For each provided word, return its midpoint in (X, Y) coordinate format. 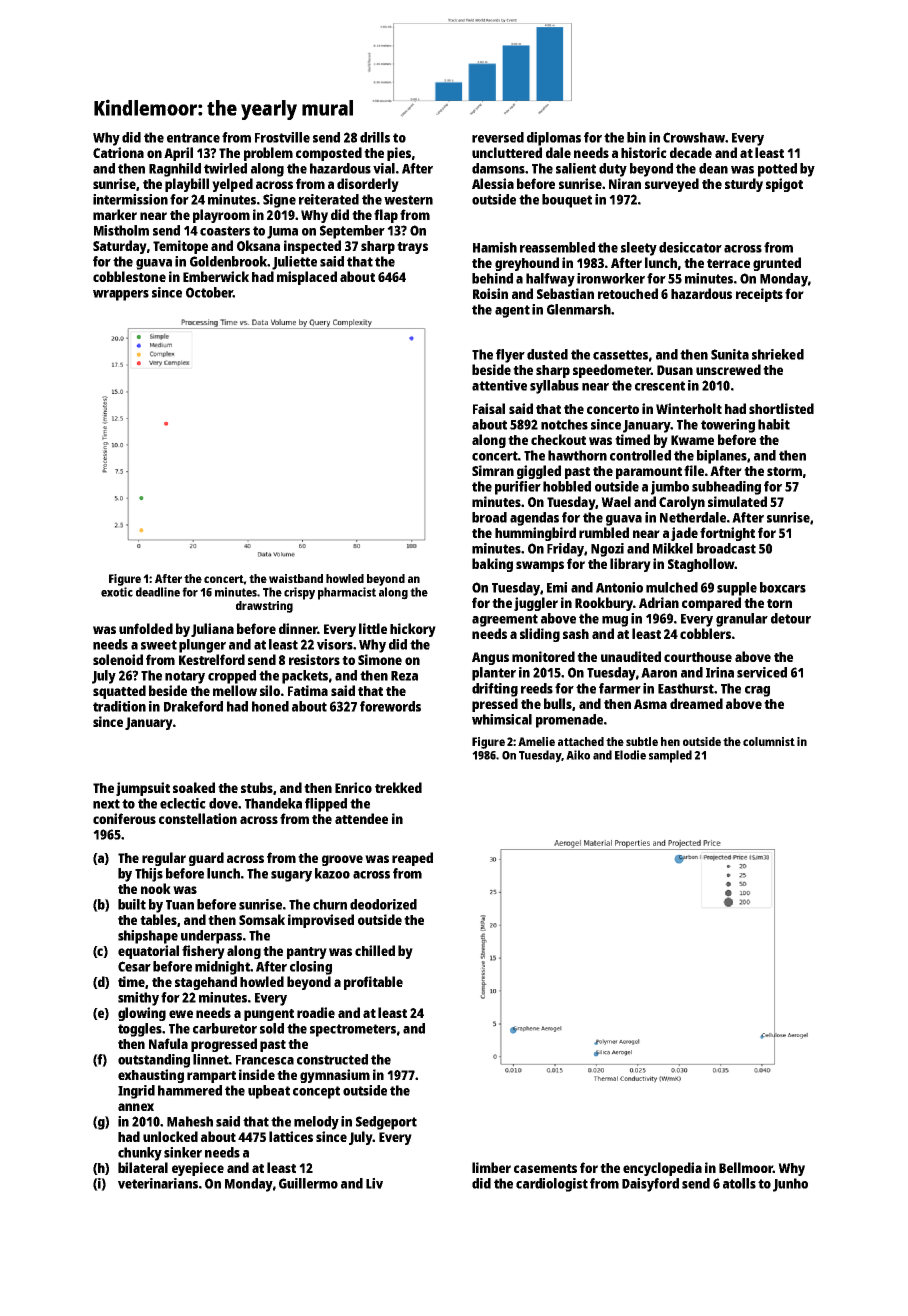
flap (386, 216)
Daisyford (650, 1185)
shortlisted (781, 408)
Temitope (180, 247)
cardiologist (552, 1185)
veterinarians (158, 1183)
